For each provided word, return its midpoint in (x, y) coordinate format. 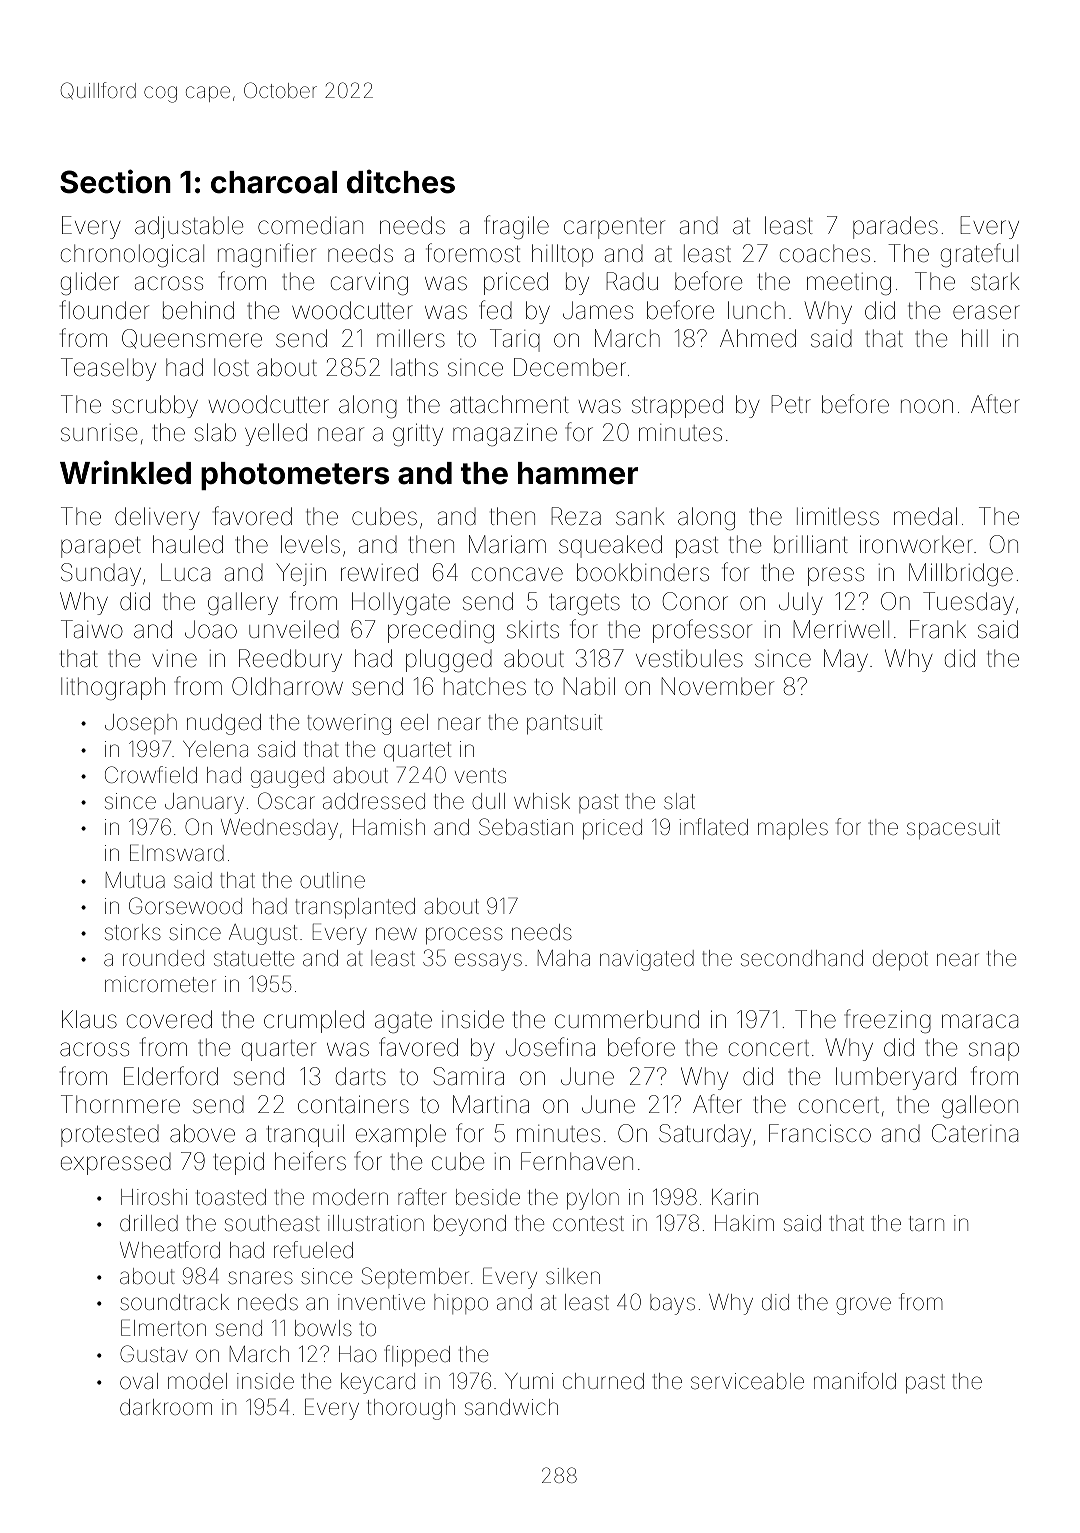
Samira (468, 1076)
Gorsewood (185, 906)
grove (863, 1306)
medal (925, 516)
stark (995, 281)
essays (488, 962)
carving (369, 284)
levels (310, 544)
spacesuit (953, 829)
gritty (418, 435)
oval (139, 1381)
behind (198, 310)
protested (110, 1136)
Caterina (975, 1133)
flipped (417, 1356)
